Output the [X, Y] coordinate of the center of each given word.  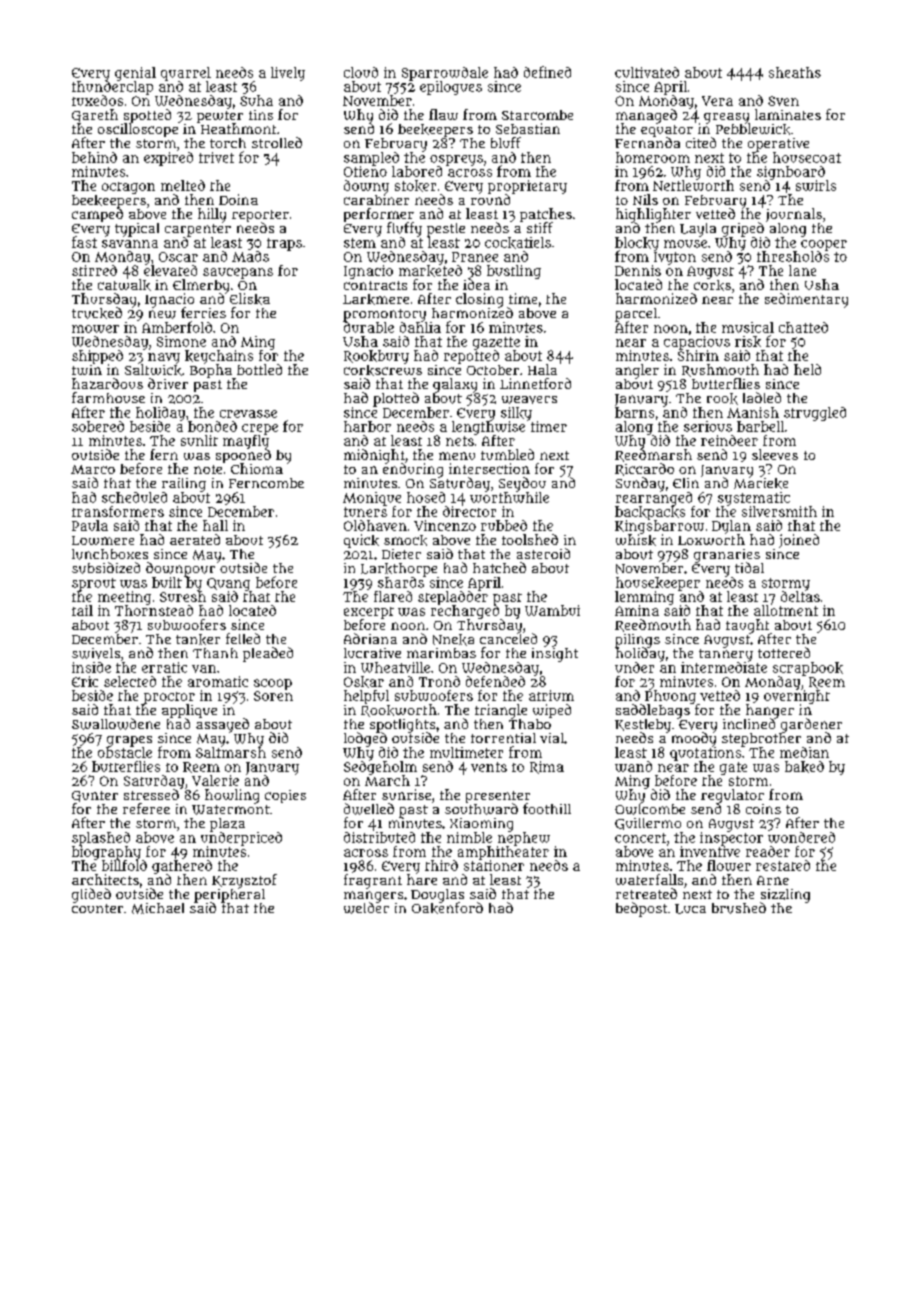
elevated [170, 270]
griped [743, 229]
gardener [811, 725]
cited [701, 142]
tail [82, 610]
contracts [375, 285]
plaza [227, 825]
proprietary [527, 187]
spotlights [402, 726]
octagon [128, 188]
